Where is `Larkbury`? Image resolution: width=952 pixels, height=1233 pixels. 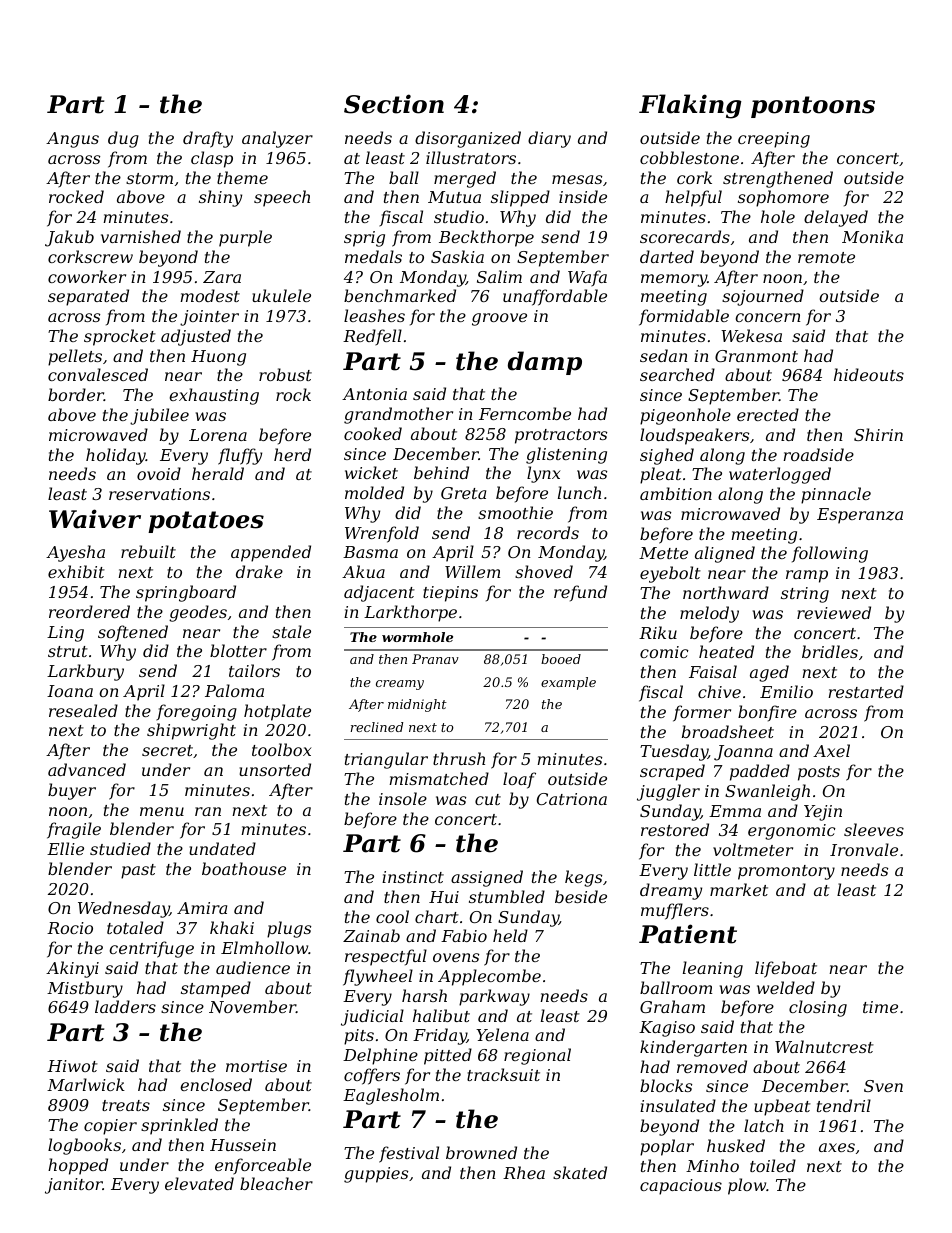
Larkbury is located at coordinates (85, 672).
